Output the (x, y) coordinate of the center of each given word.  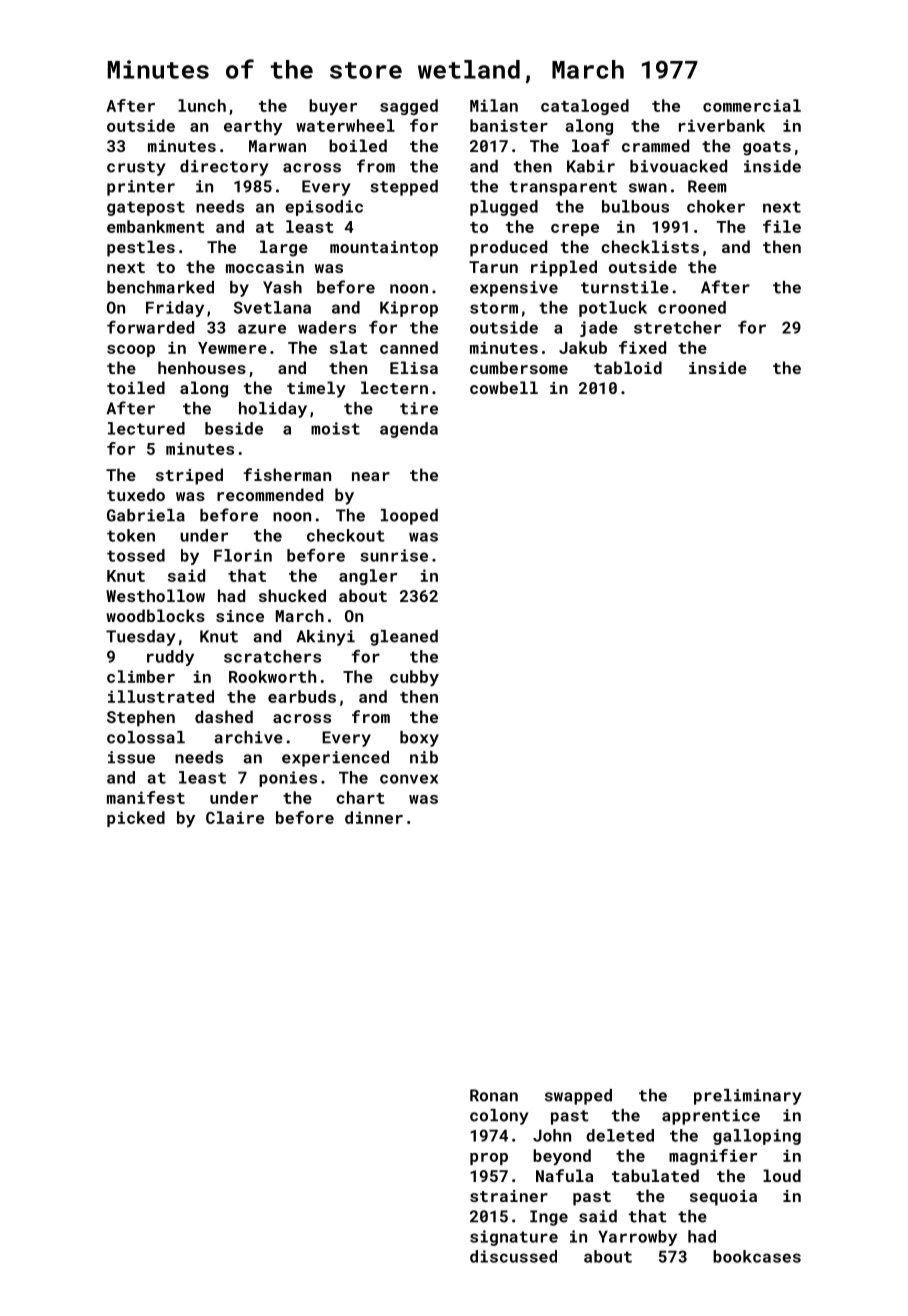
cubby (414, 678)
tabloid (628, 367)
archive (248, 737)
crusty (136, 168)
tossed (136, 555)
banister (509, 125)
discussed (513, 1256)
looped (409, 517)
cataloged (585, 107)
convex (409, 779)
